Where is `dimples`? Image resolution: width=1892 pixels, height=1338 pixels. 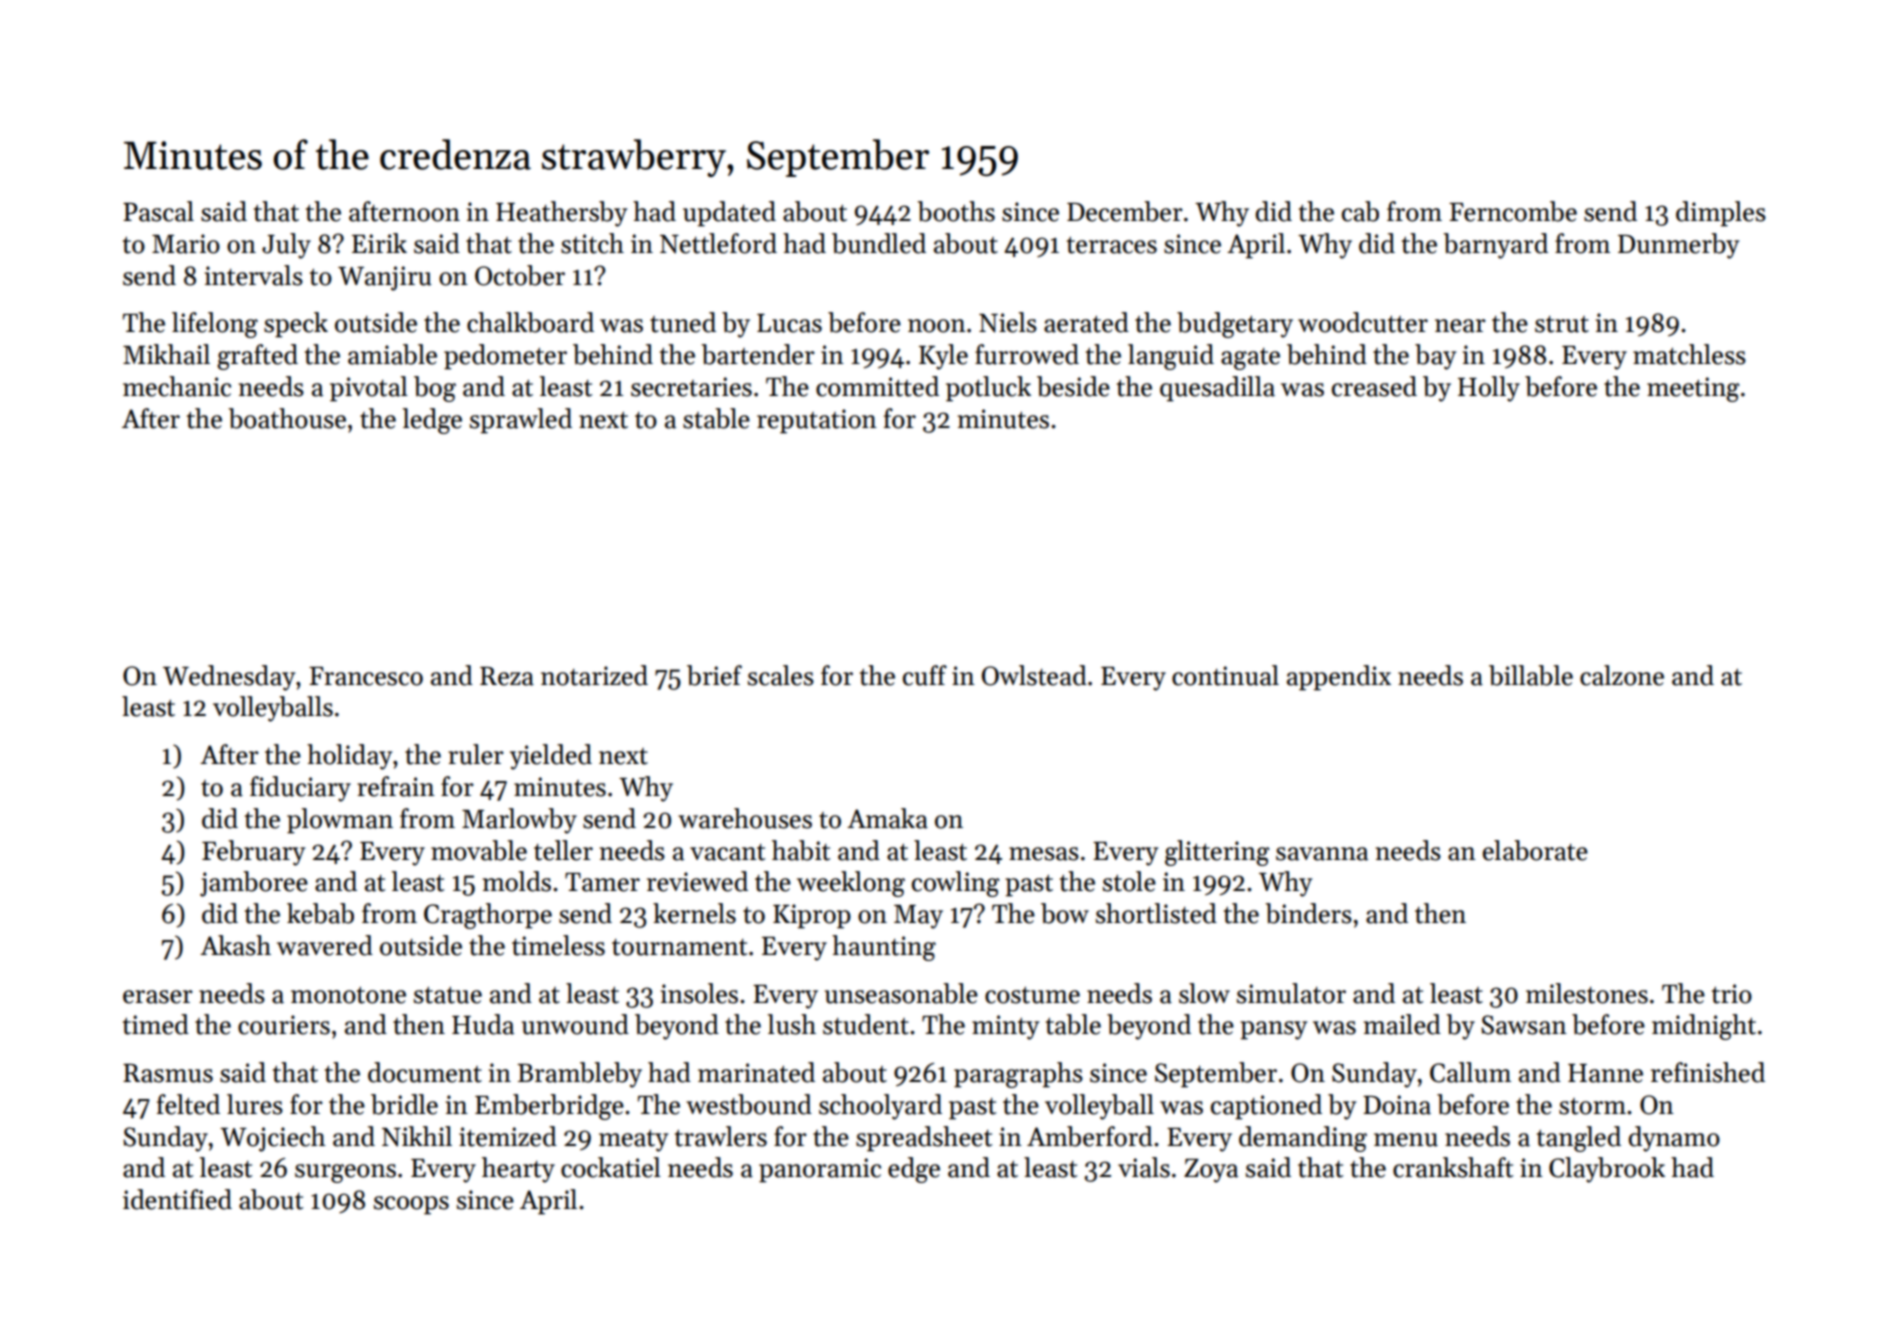
dimples is located at coordinates (1721, 214).
